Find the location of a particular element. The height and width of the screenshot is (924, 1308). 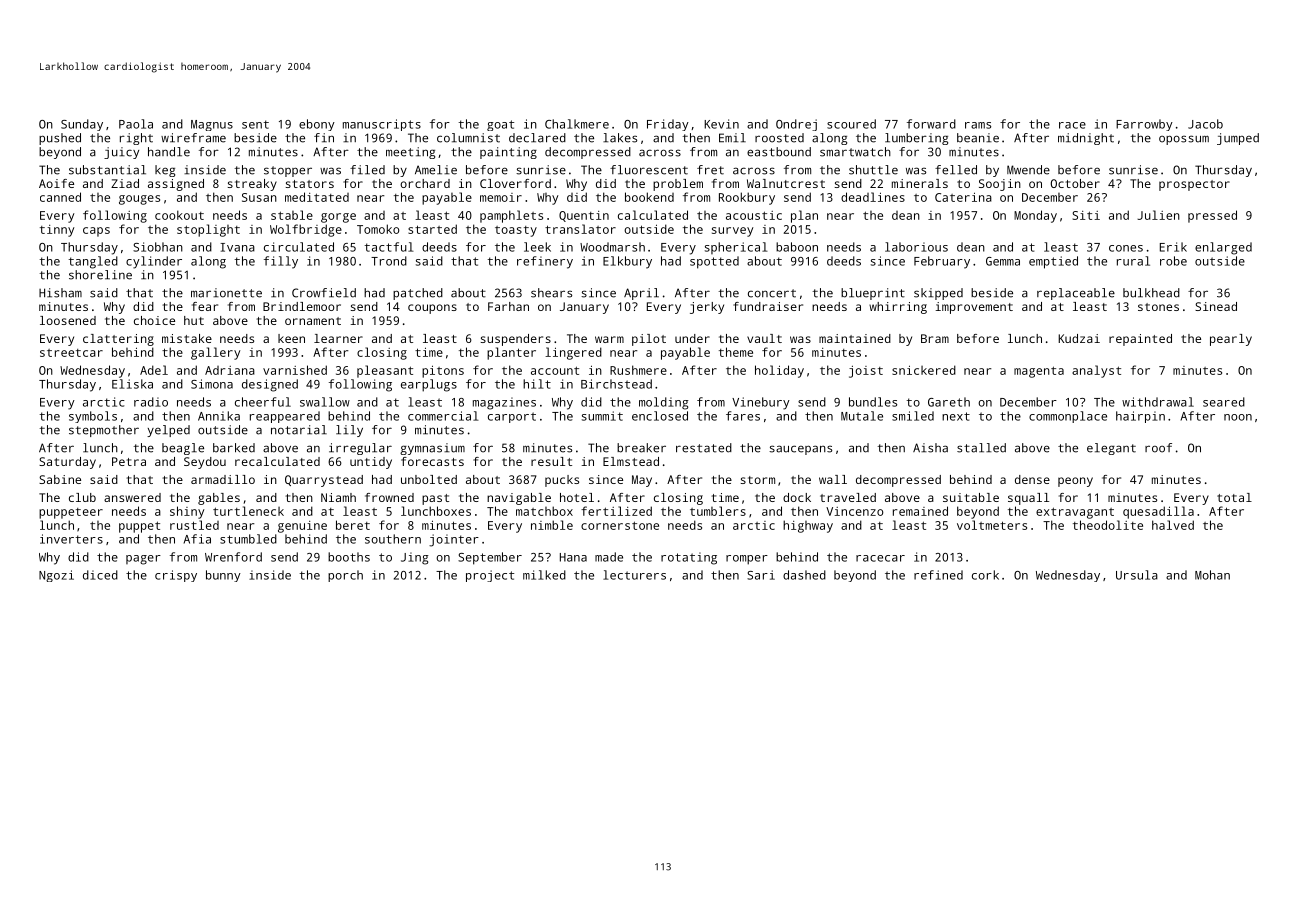

Aoife is located at coordinates (56, 183).
